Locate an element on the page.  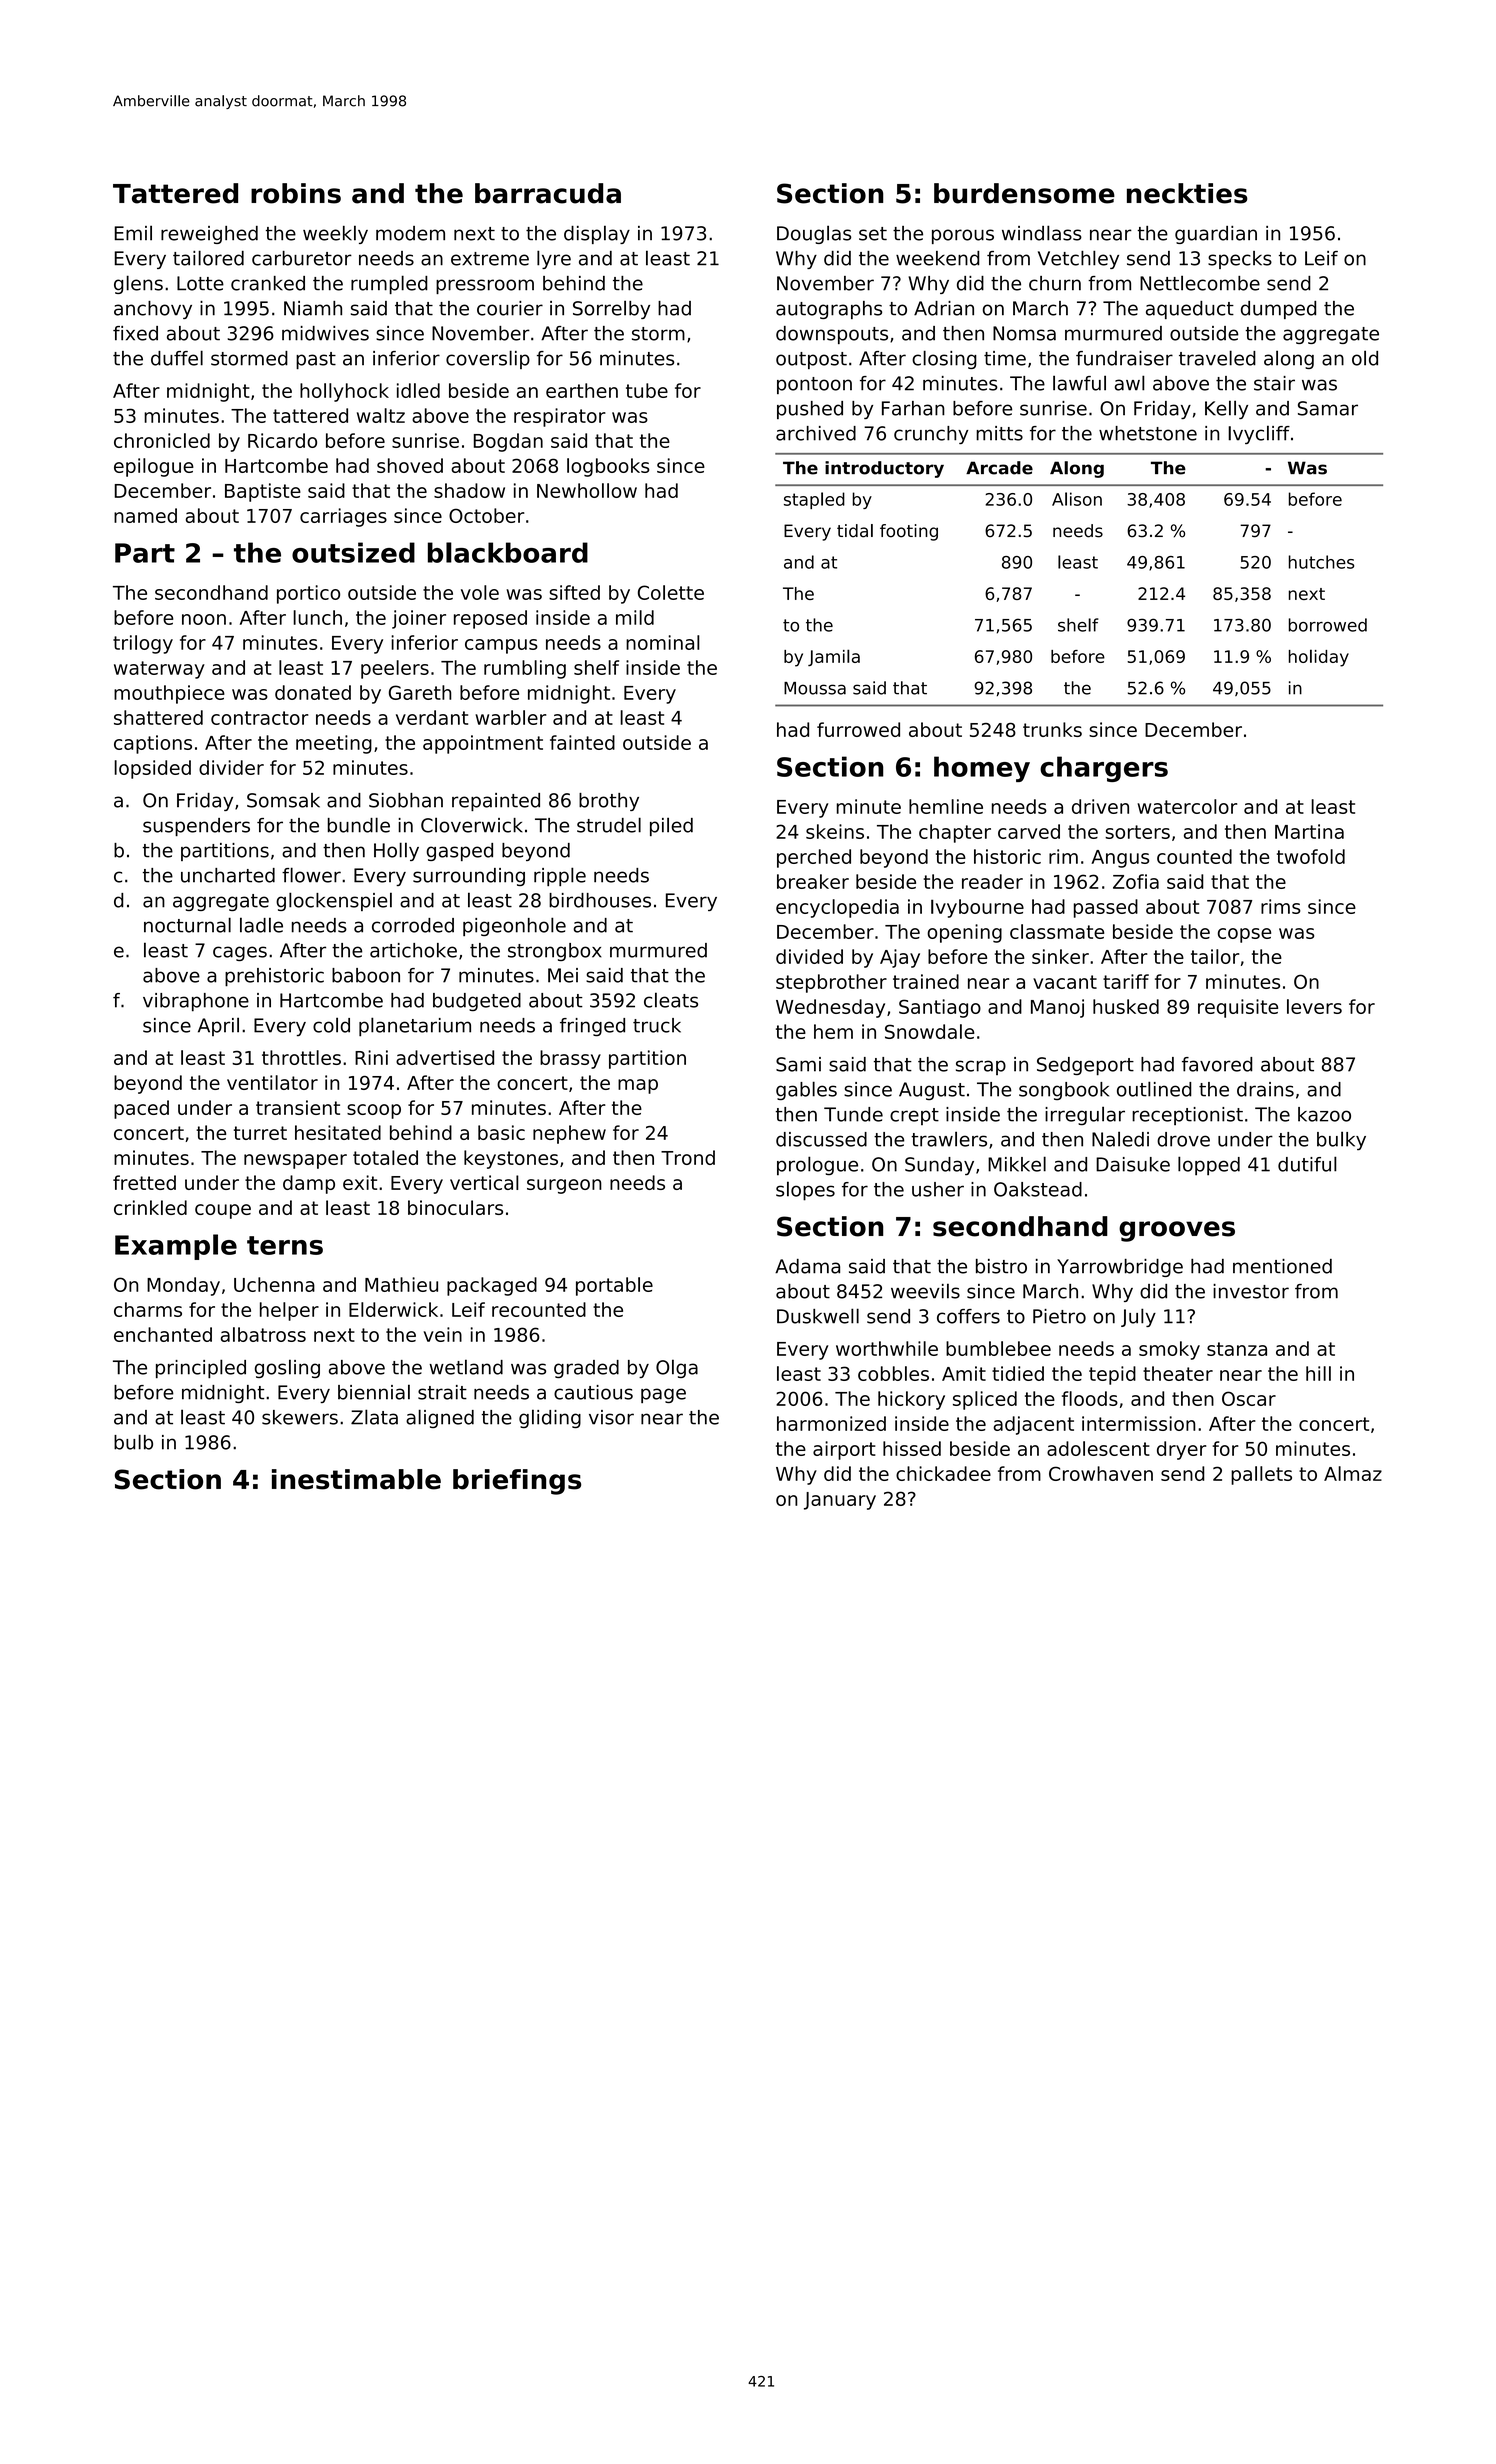
rims is located at coordinates (1281, 906).
